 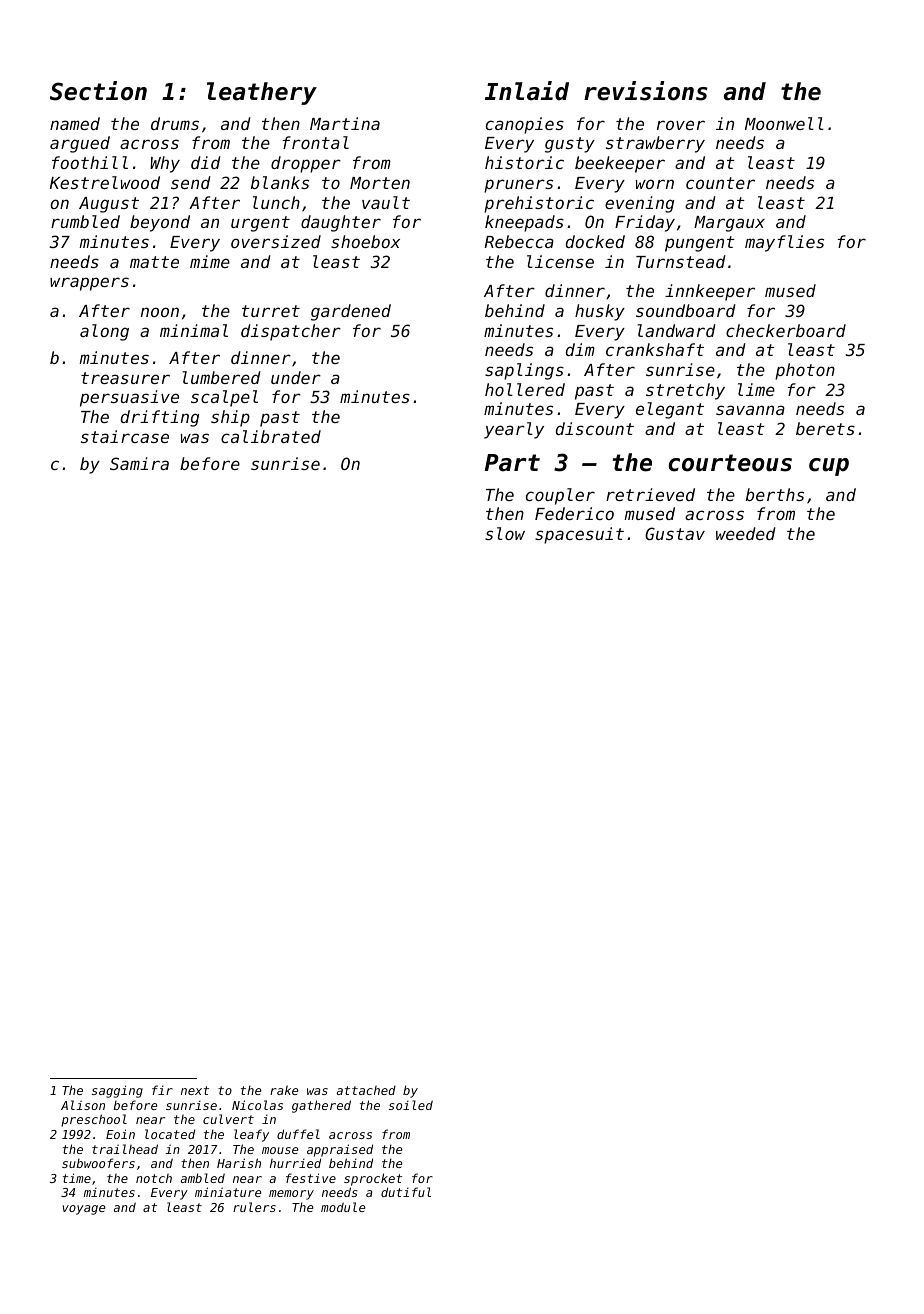 What do you see at coordinates (784, 123) in the image?
I see `Moonwell` at bounding box center [784, 123].
